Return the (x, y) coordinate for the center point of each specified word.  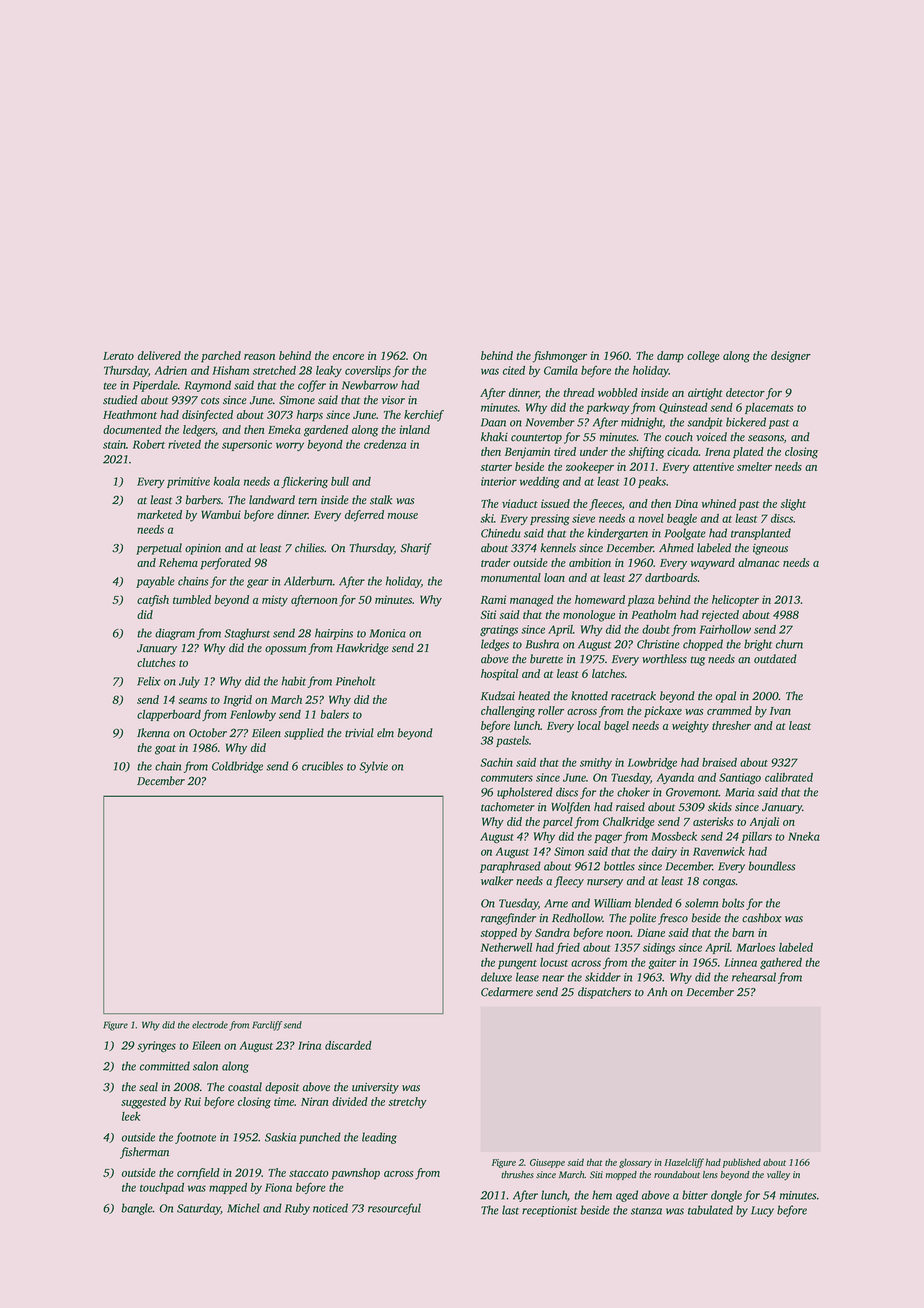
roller (551, 710)
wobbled (618, 392)
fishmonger (560, 357)
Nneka (804, 836)
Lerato (118, 356)
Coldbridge (237, 767)
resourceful (394, 1209)
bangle (137, 1209)
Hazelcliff (684, 1163)
